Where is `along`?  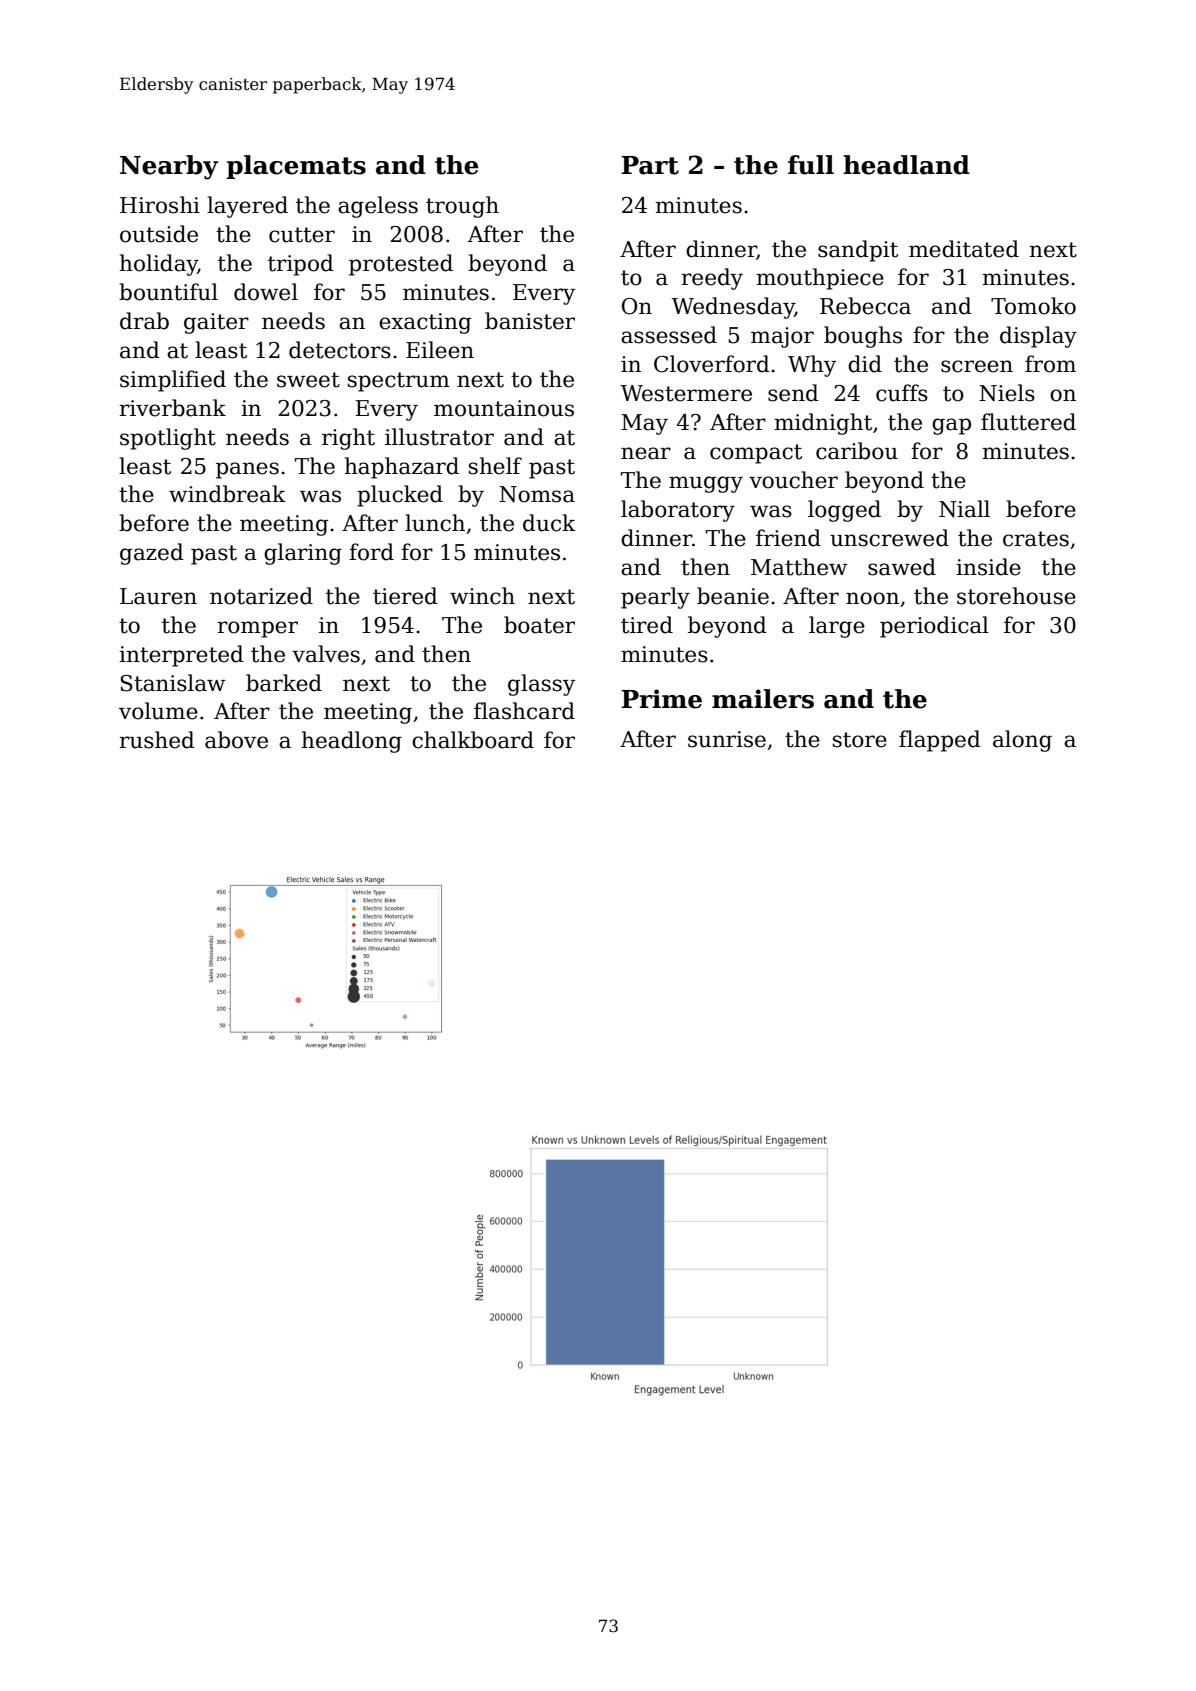 along is located at coordinates (1022, 741).
